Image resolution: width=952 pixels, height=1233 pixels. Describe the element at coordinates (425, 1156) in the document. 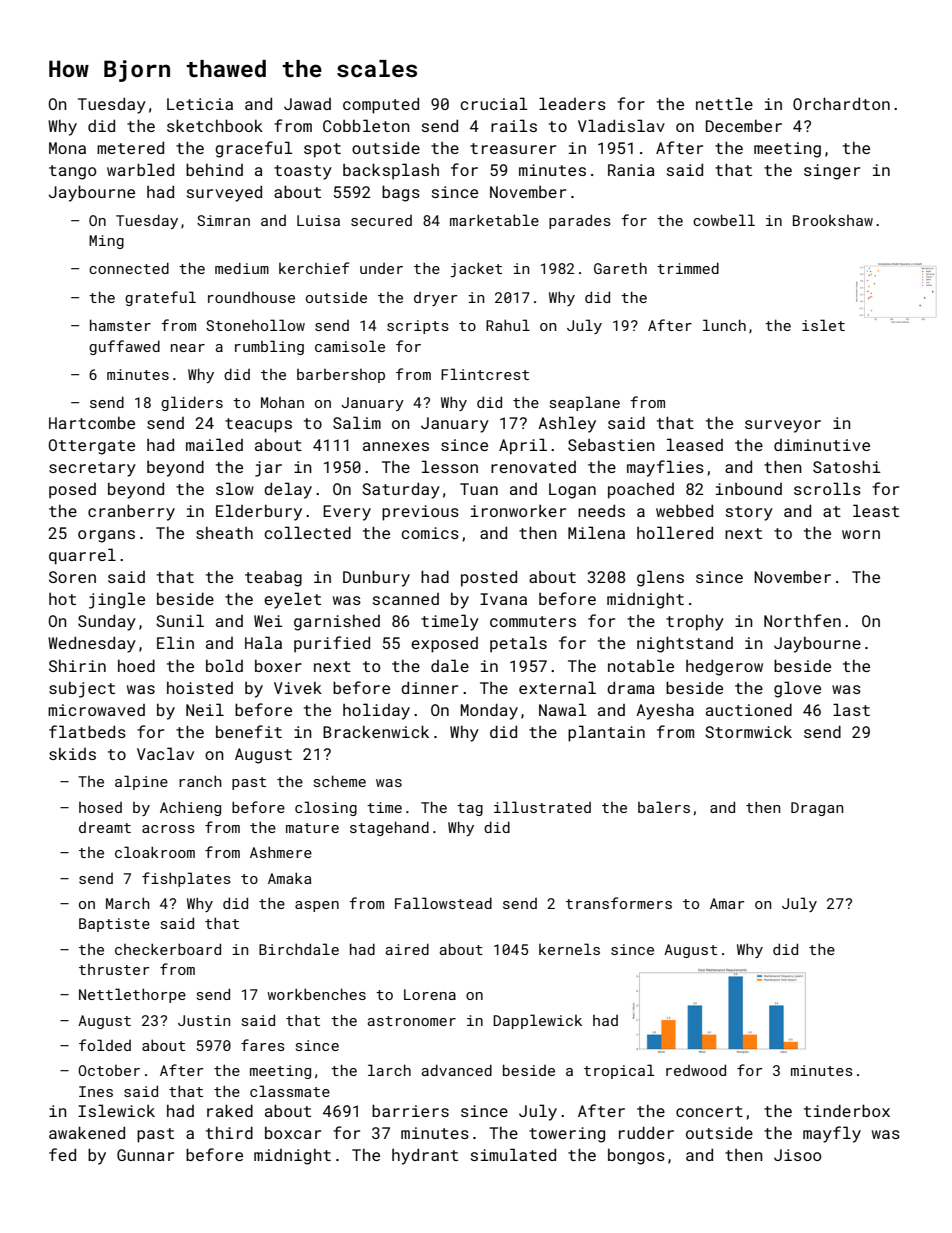

I see `hydrant` at that location.
